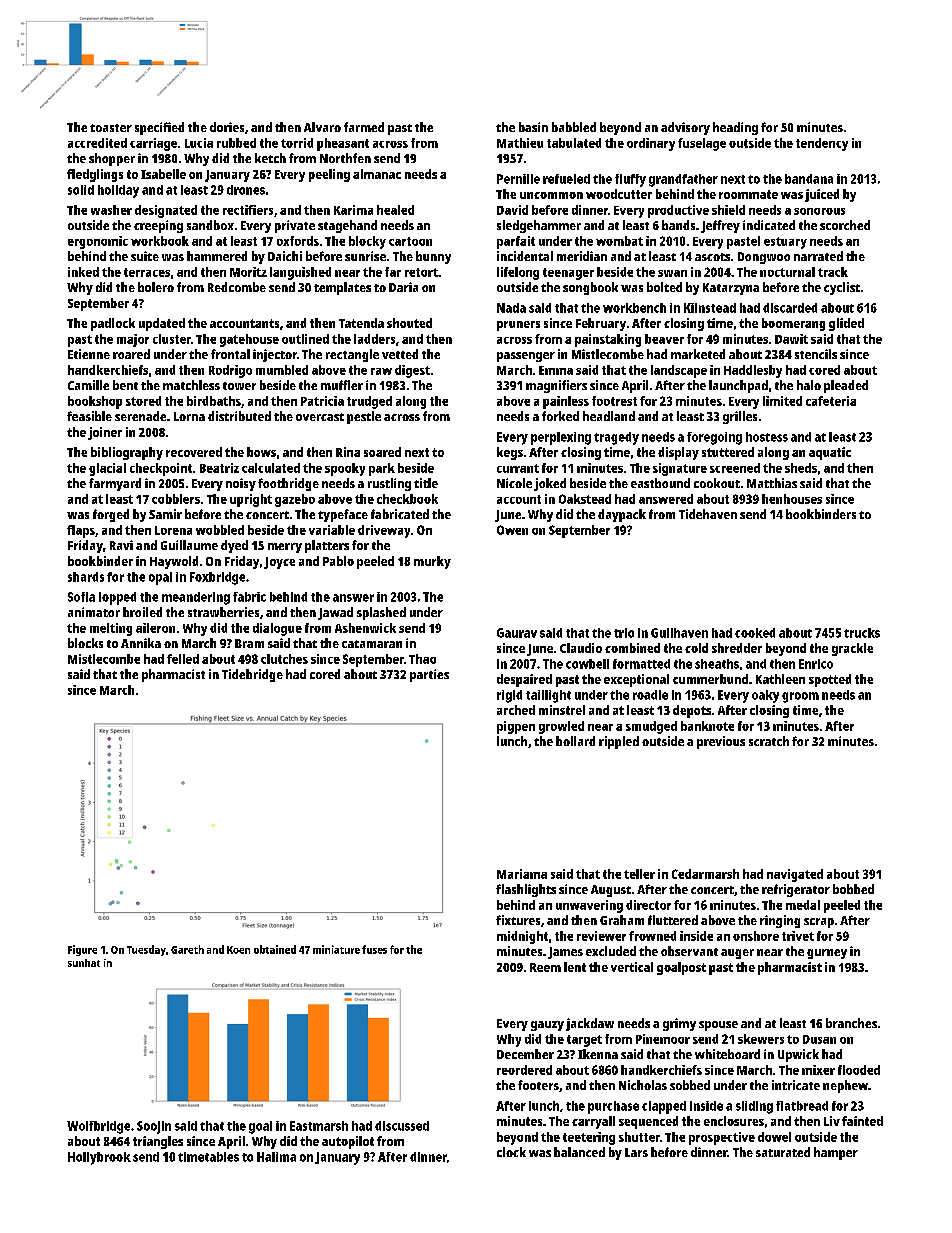 This page has width=952, height=1233. I want to click on fuses, so click(374, 949).
